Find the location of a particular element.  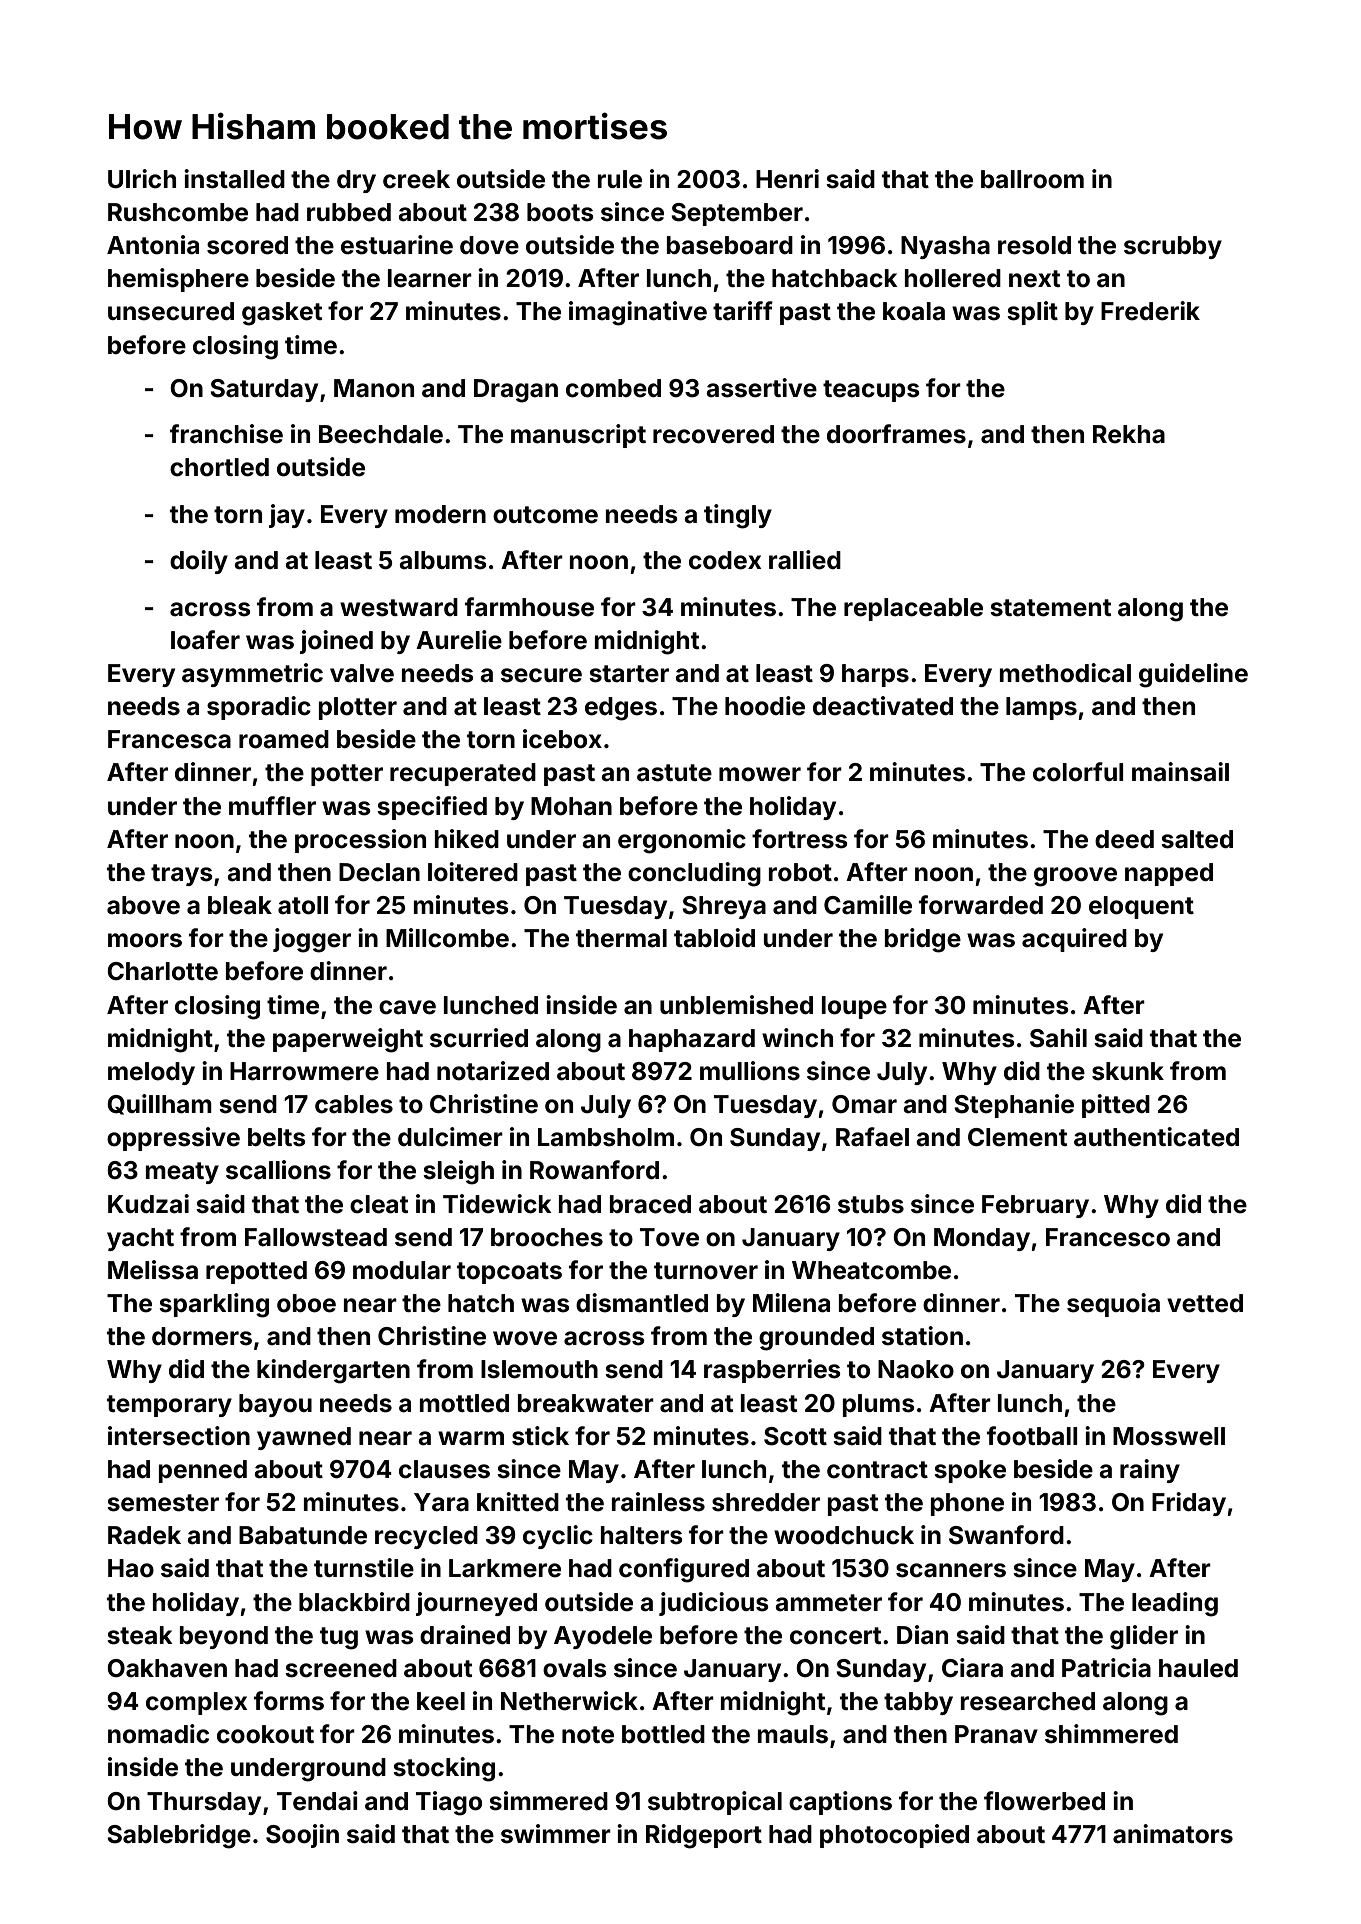

swimmer is located at coordinates (556, 1834).
